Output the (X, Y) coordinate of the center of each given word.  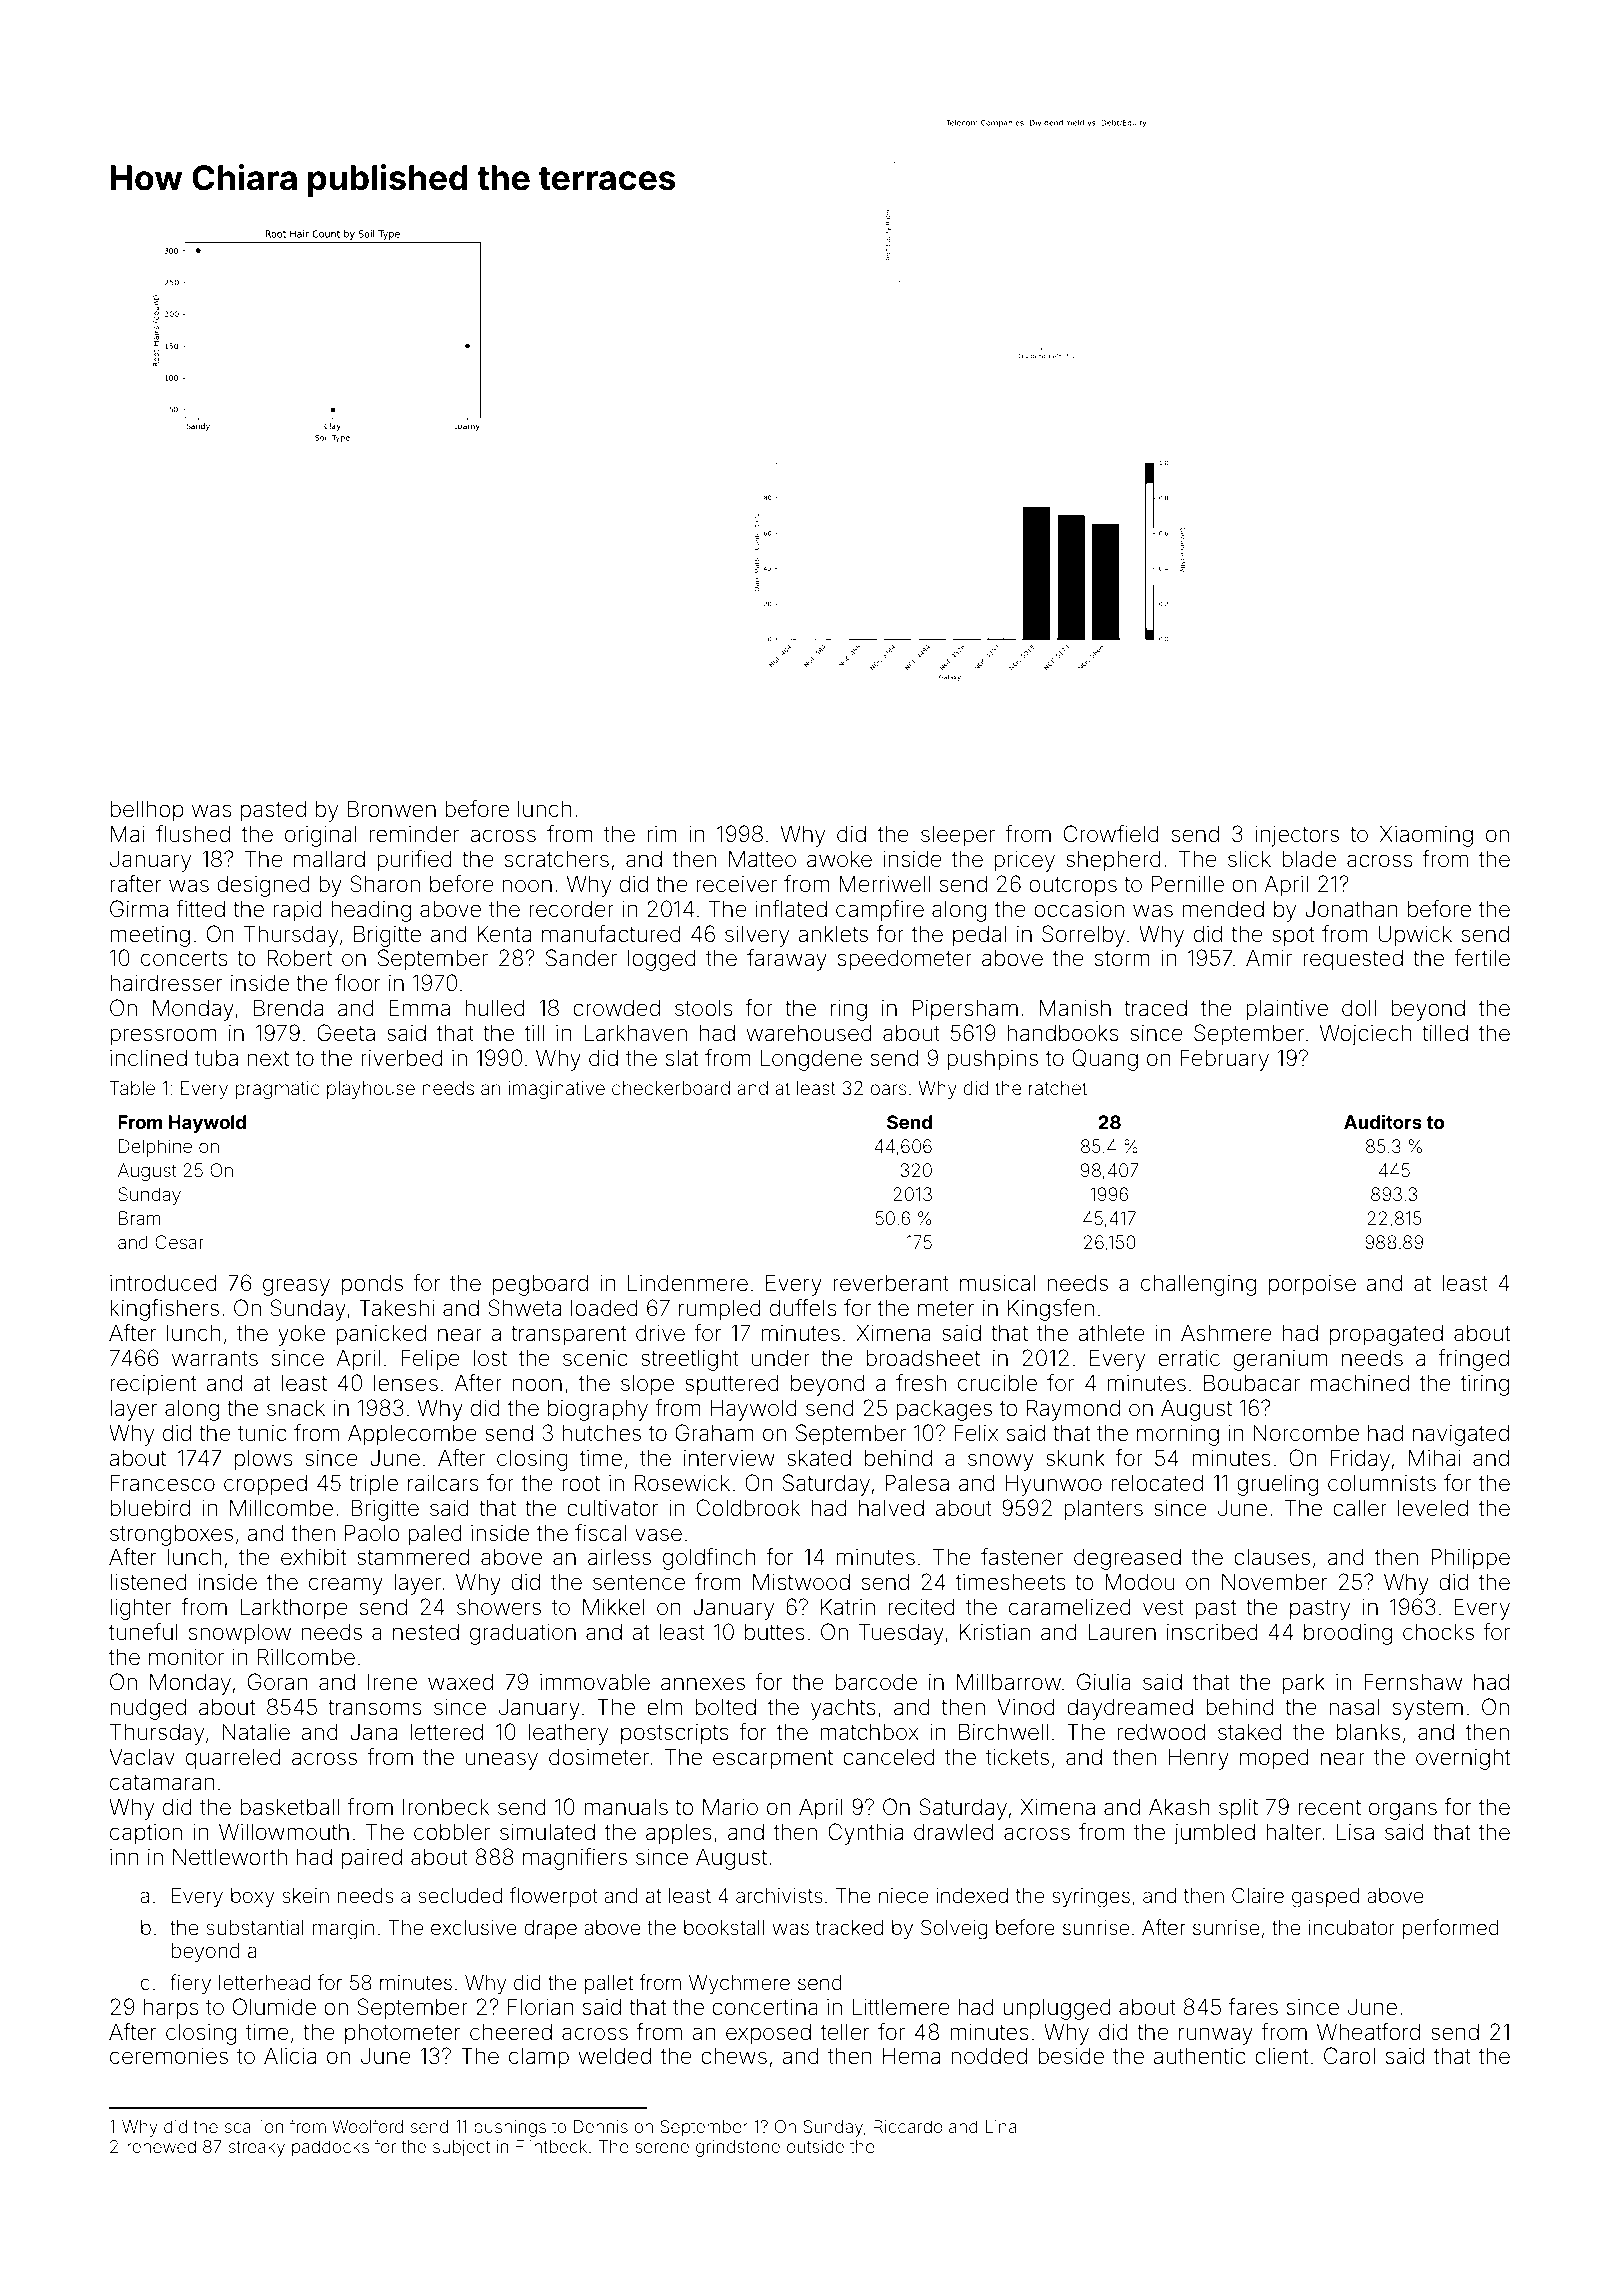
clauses (1272, 1557)
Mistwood (801, 1582)
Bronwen (392, 809)
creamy (346, 1586)
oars (888, 1089)
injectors (1297, 836)
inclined (148, 1058)
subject (461, 2148)
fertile (1482, 958)
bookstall (724, 1927)
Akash (1179, 1807)
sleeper (958, 836)
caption (146, 1834)
